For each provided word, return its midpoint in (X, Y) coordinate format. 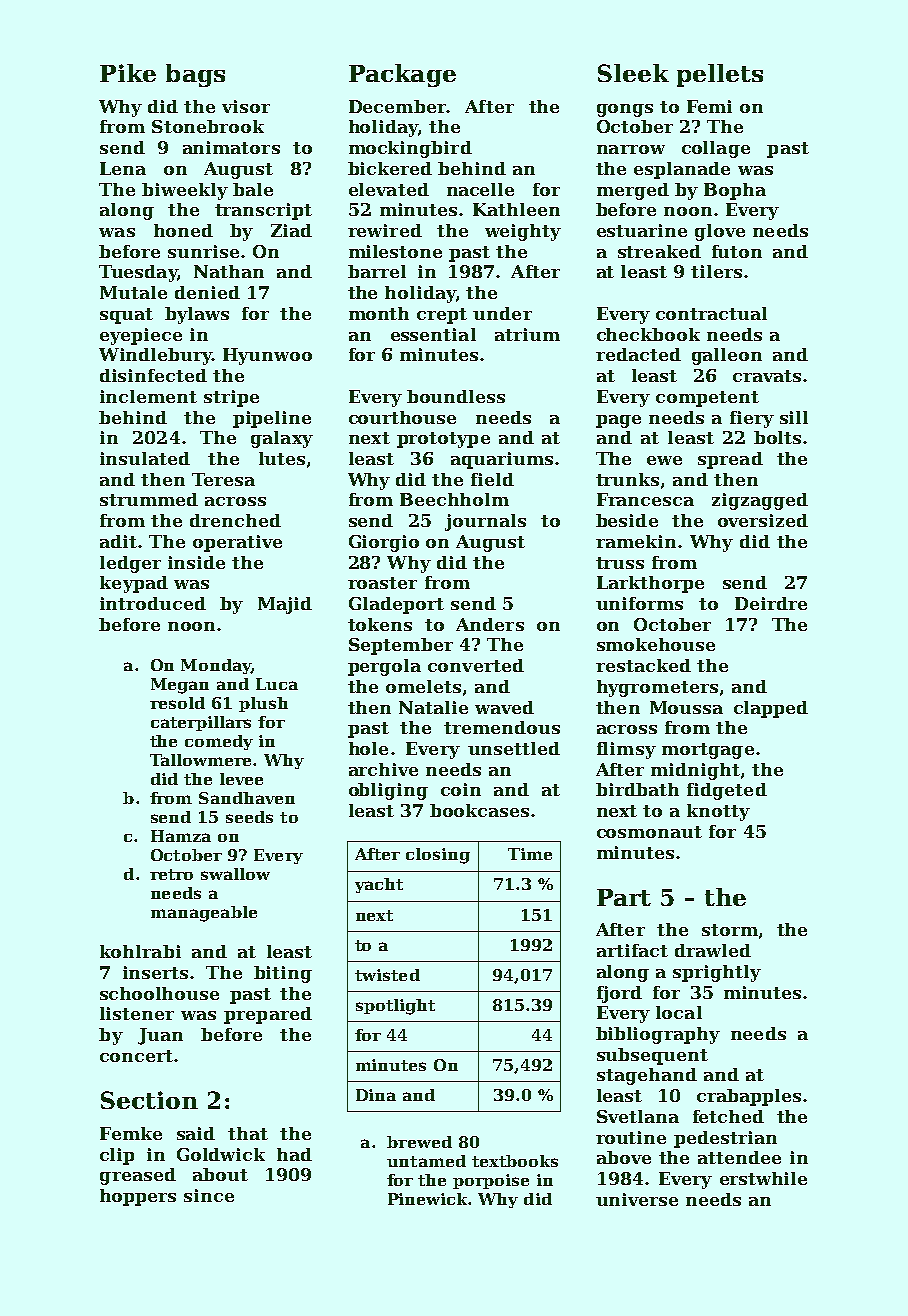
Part (624, 897)
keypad (134, 584)
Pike (128, 73)
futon (737, 251)
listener (137, 1013)
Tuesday (138, 273)
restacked (643, 665)
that (248, 1133)
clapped (771, 709)
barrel (377, 271)
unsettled (514, 748)
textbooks (515, 1161)
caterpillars (201, 723)
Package (402, 75)
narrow (631, 149)
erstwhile (763, 1178)
